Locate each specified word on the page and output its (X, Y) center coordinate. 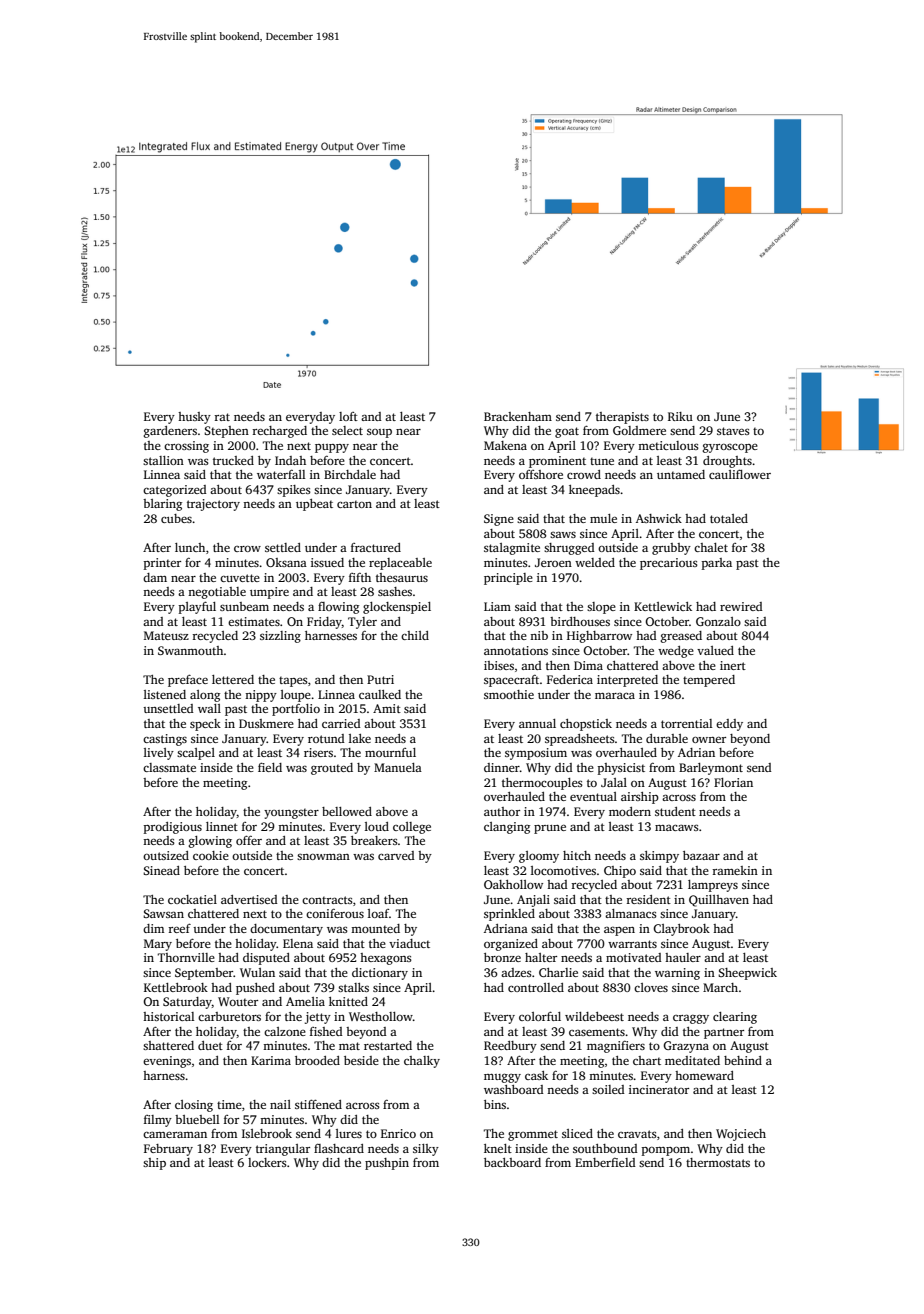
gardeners (170, 432)
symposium (536, 754)
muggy (502, 1078)
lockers (267, 1162)
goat (567, 432)
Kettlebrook (176, 987)
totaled (729, 518)
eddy (729, 725)
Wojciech (741, 1135)
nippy (261, 696)
